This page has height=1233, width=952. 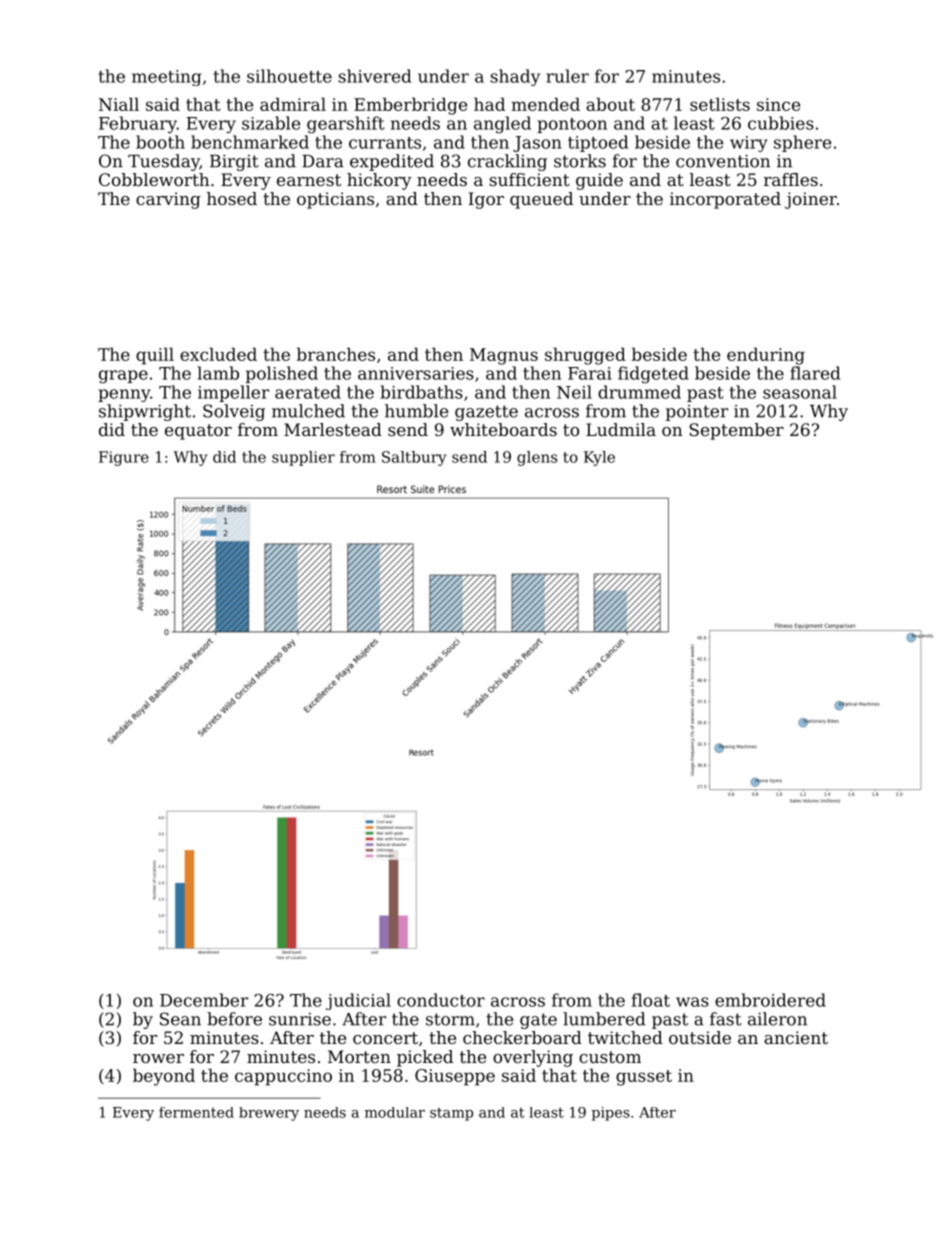 I want to click on humble, so click(x=416, y=411).
